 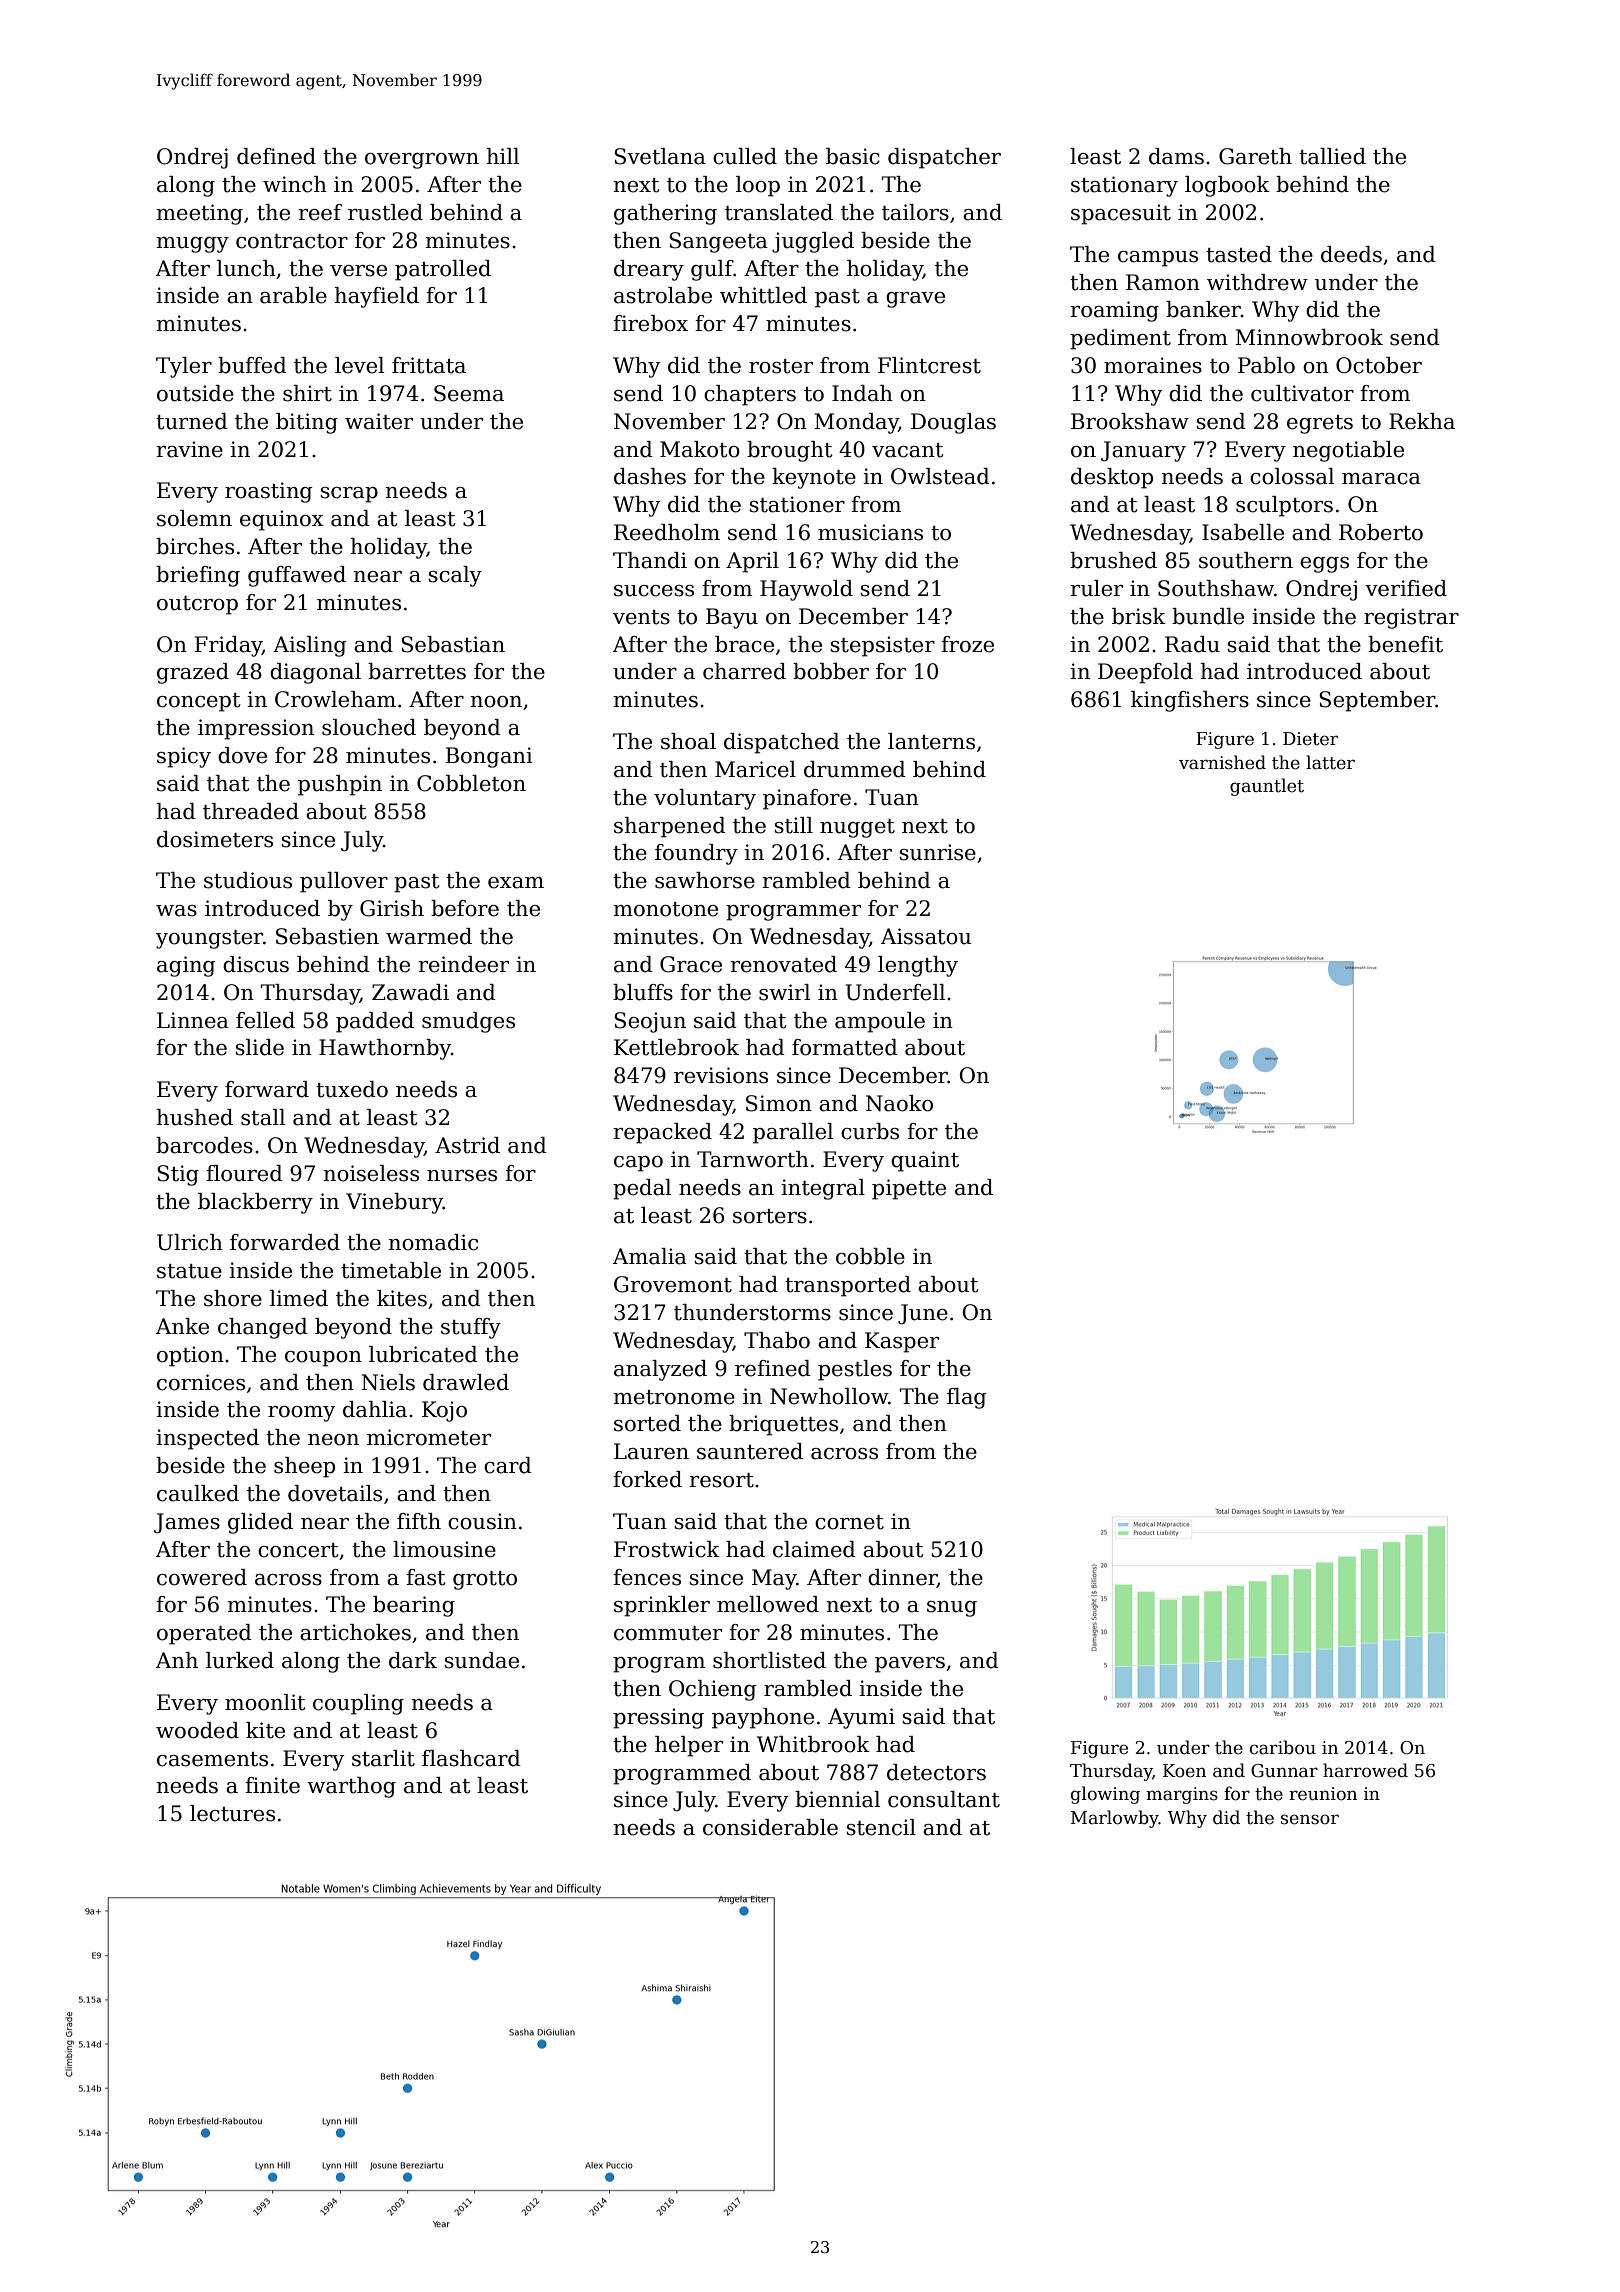 I want to click on campus, so click(x=1158, y=259).
